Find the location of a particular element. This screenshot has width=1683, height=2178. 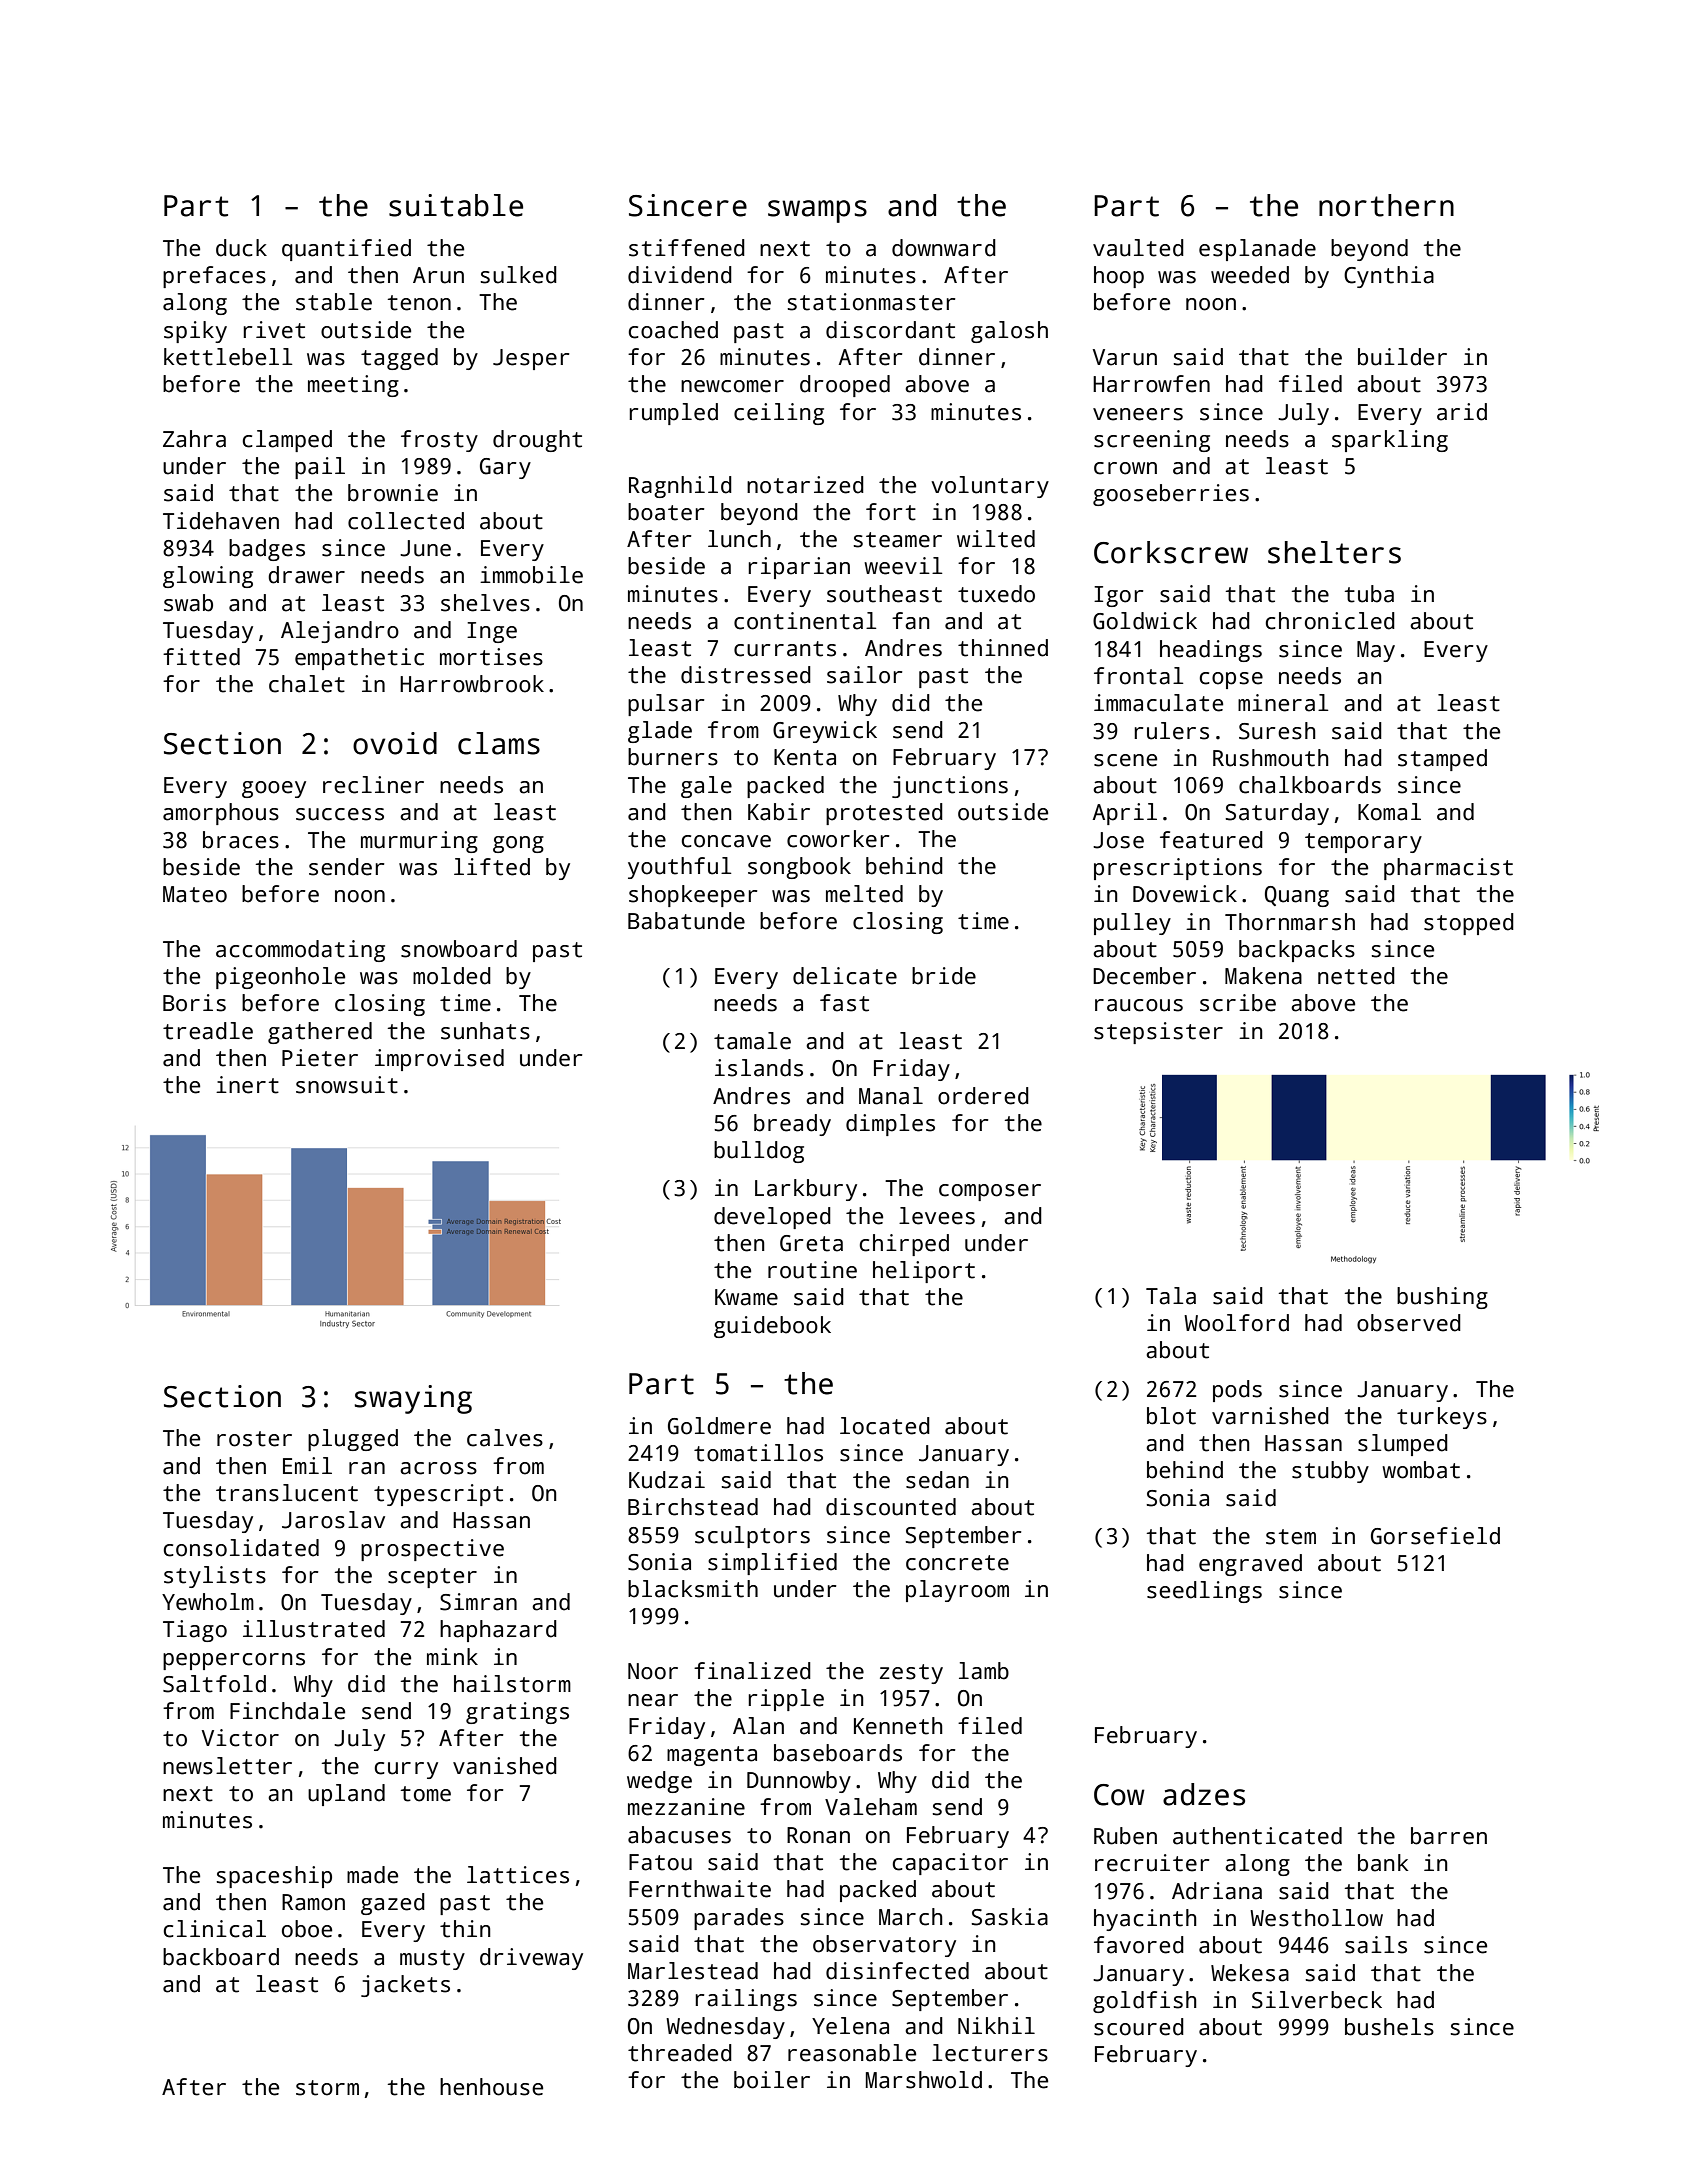

Boris is located at coordinates (194, 1003).
